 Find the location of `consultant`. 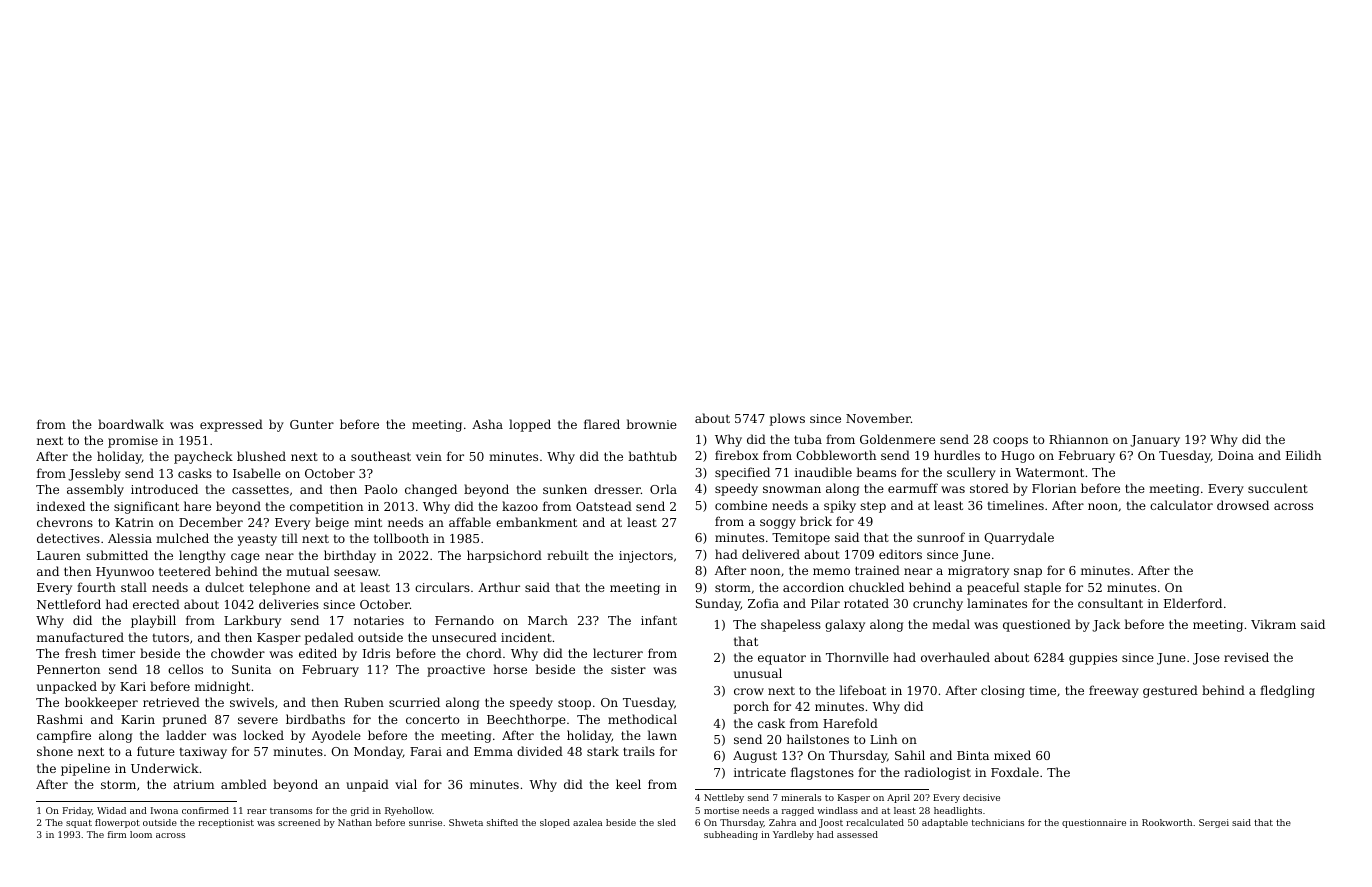

consultant is located at coordinates (1110, 603).
